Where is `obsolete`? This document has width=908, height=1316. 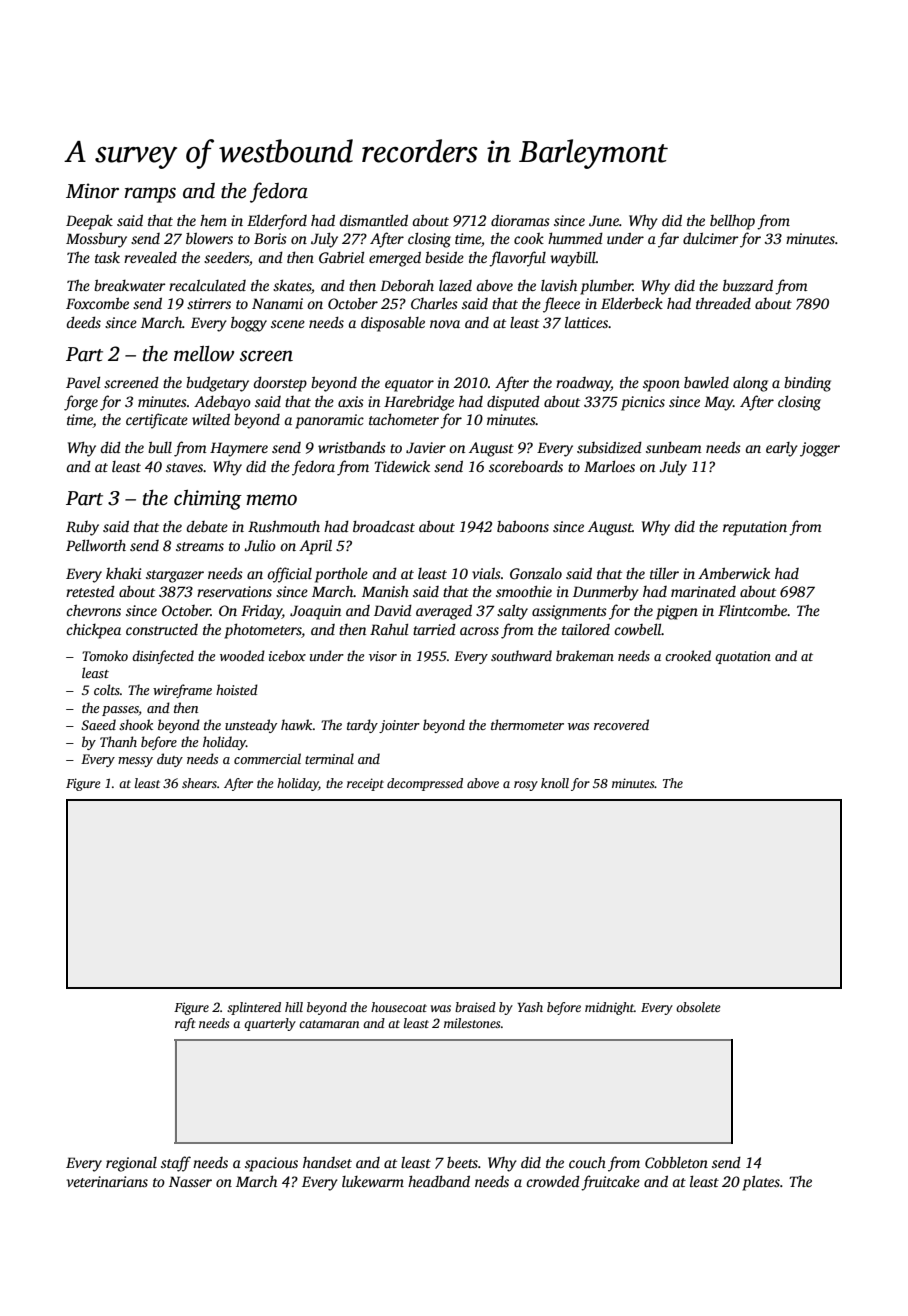
obsolete is located at coordinates (698, 1007).
